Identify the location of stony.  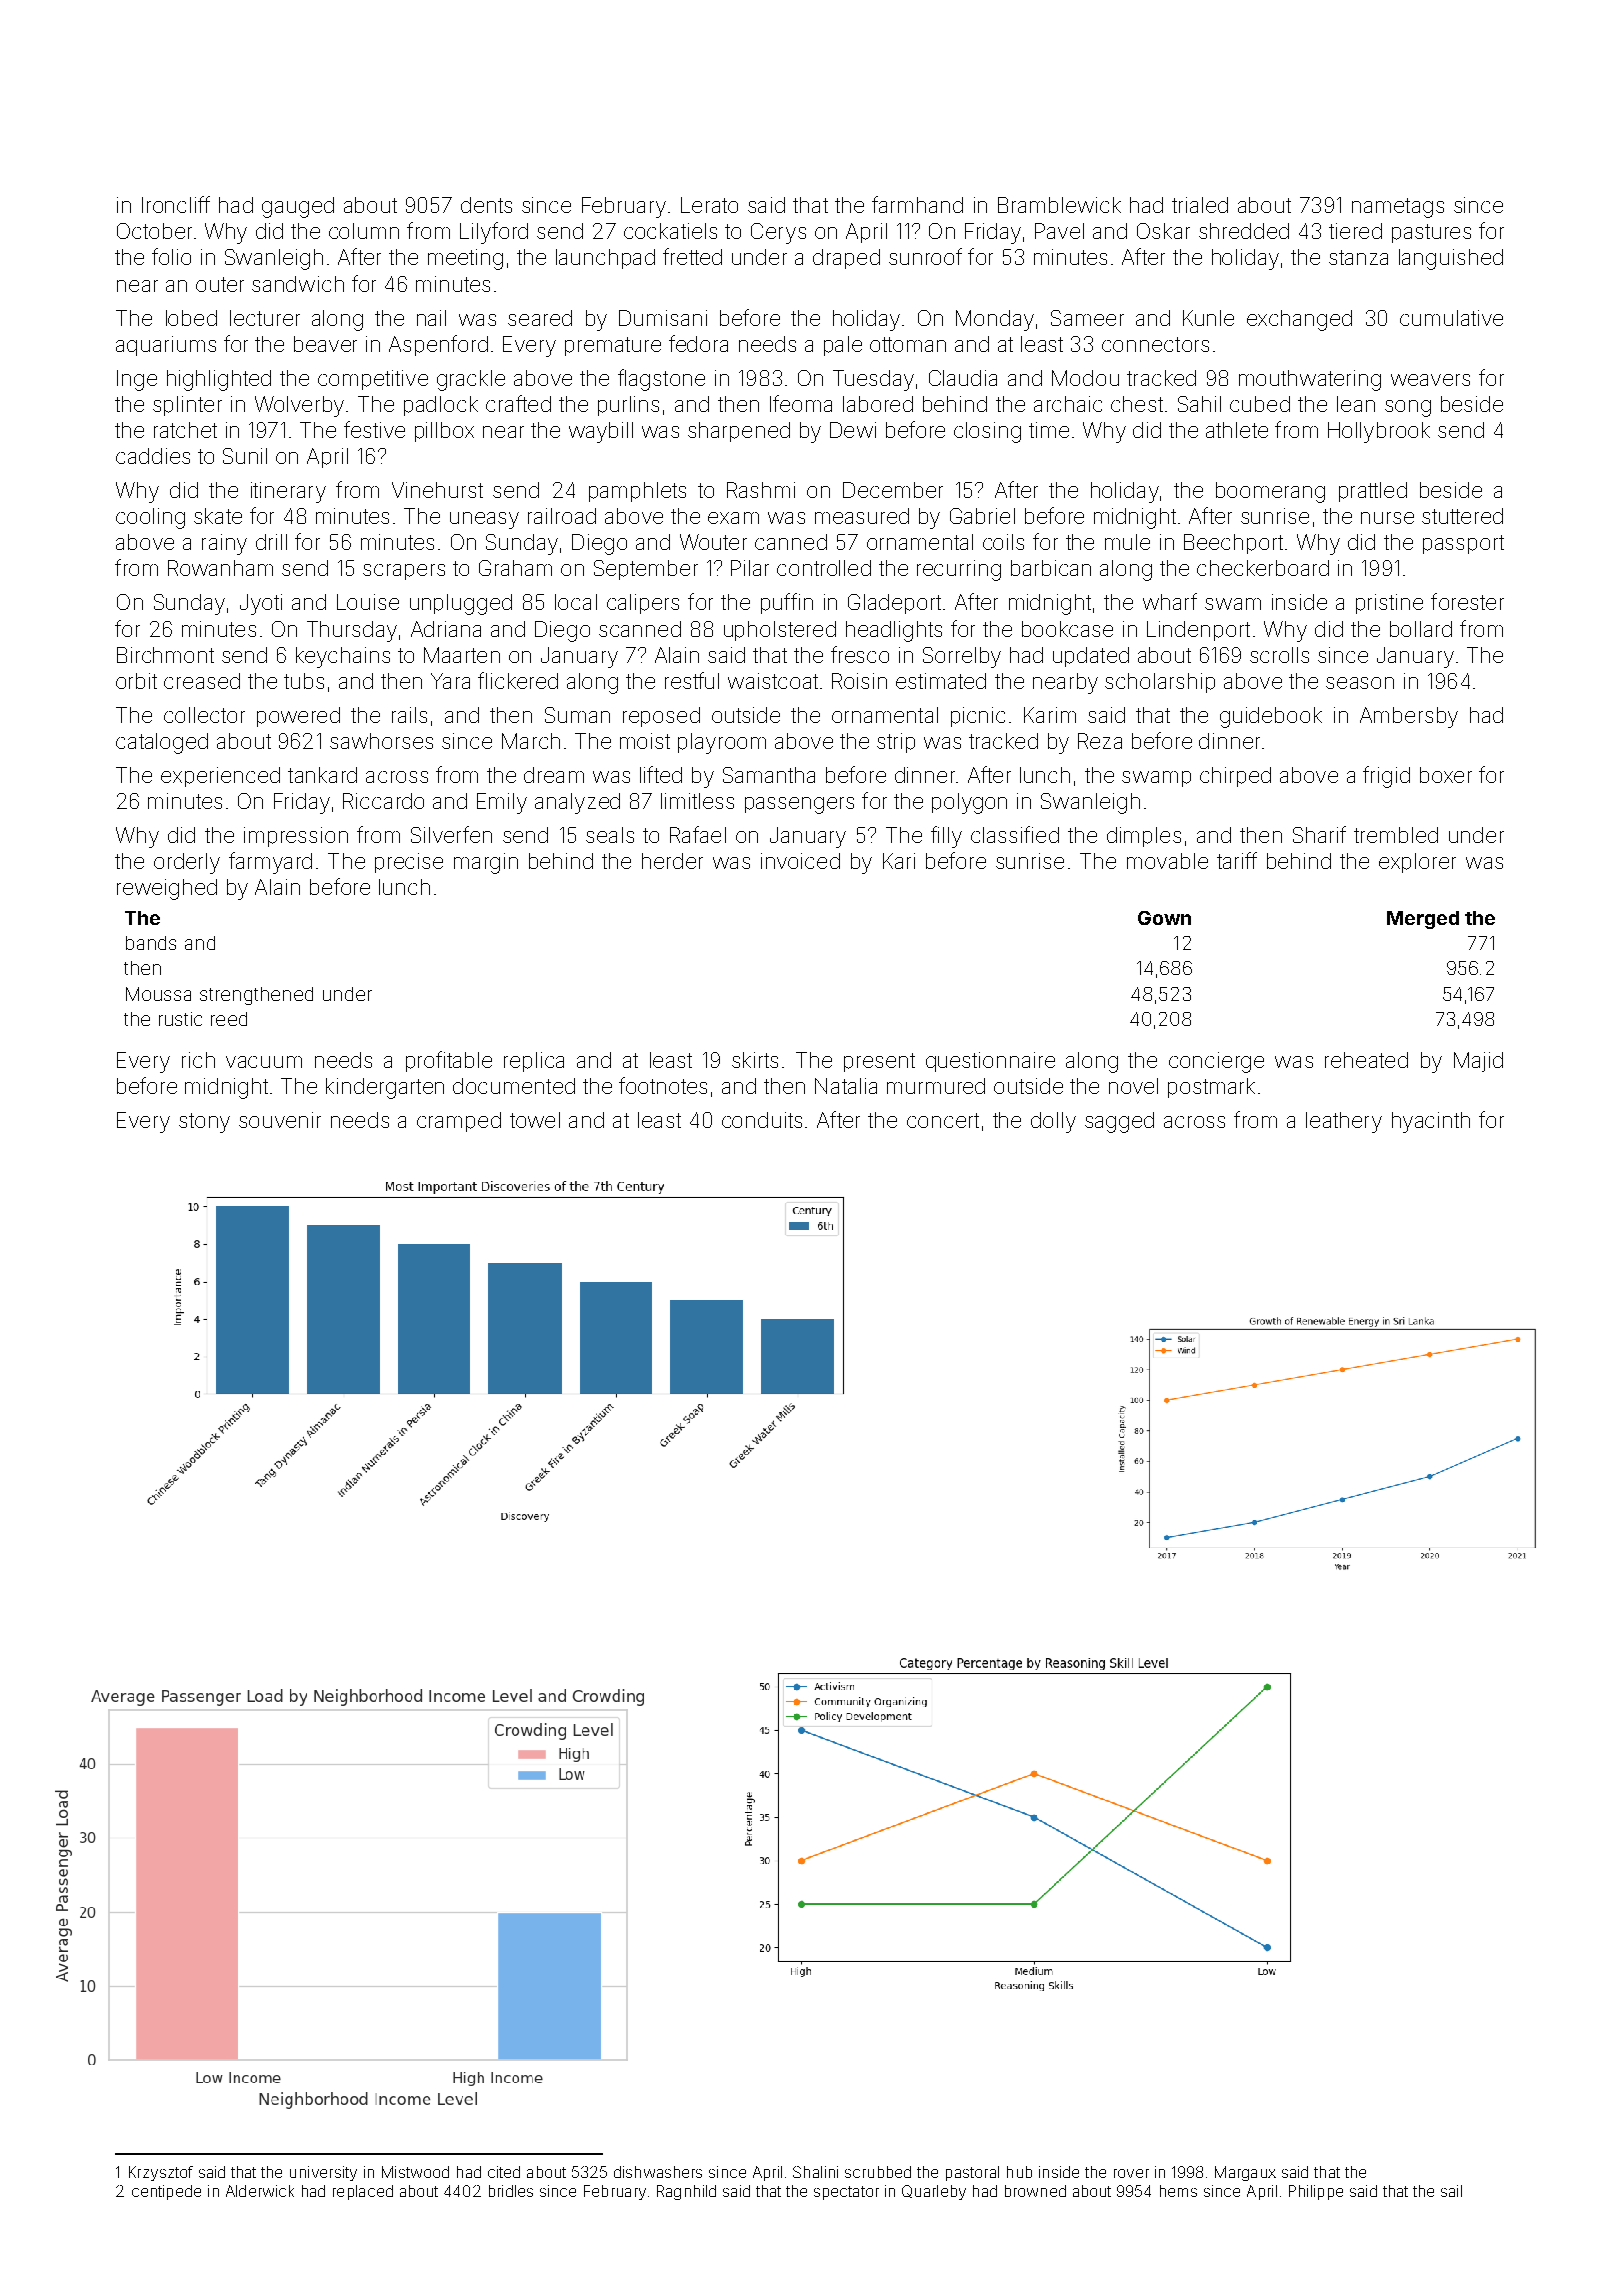
(204, 1123).
